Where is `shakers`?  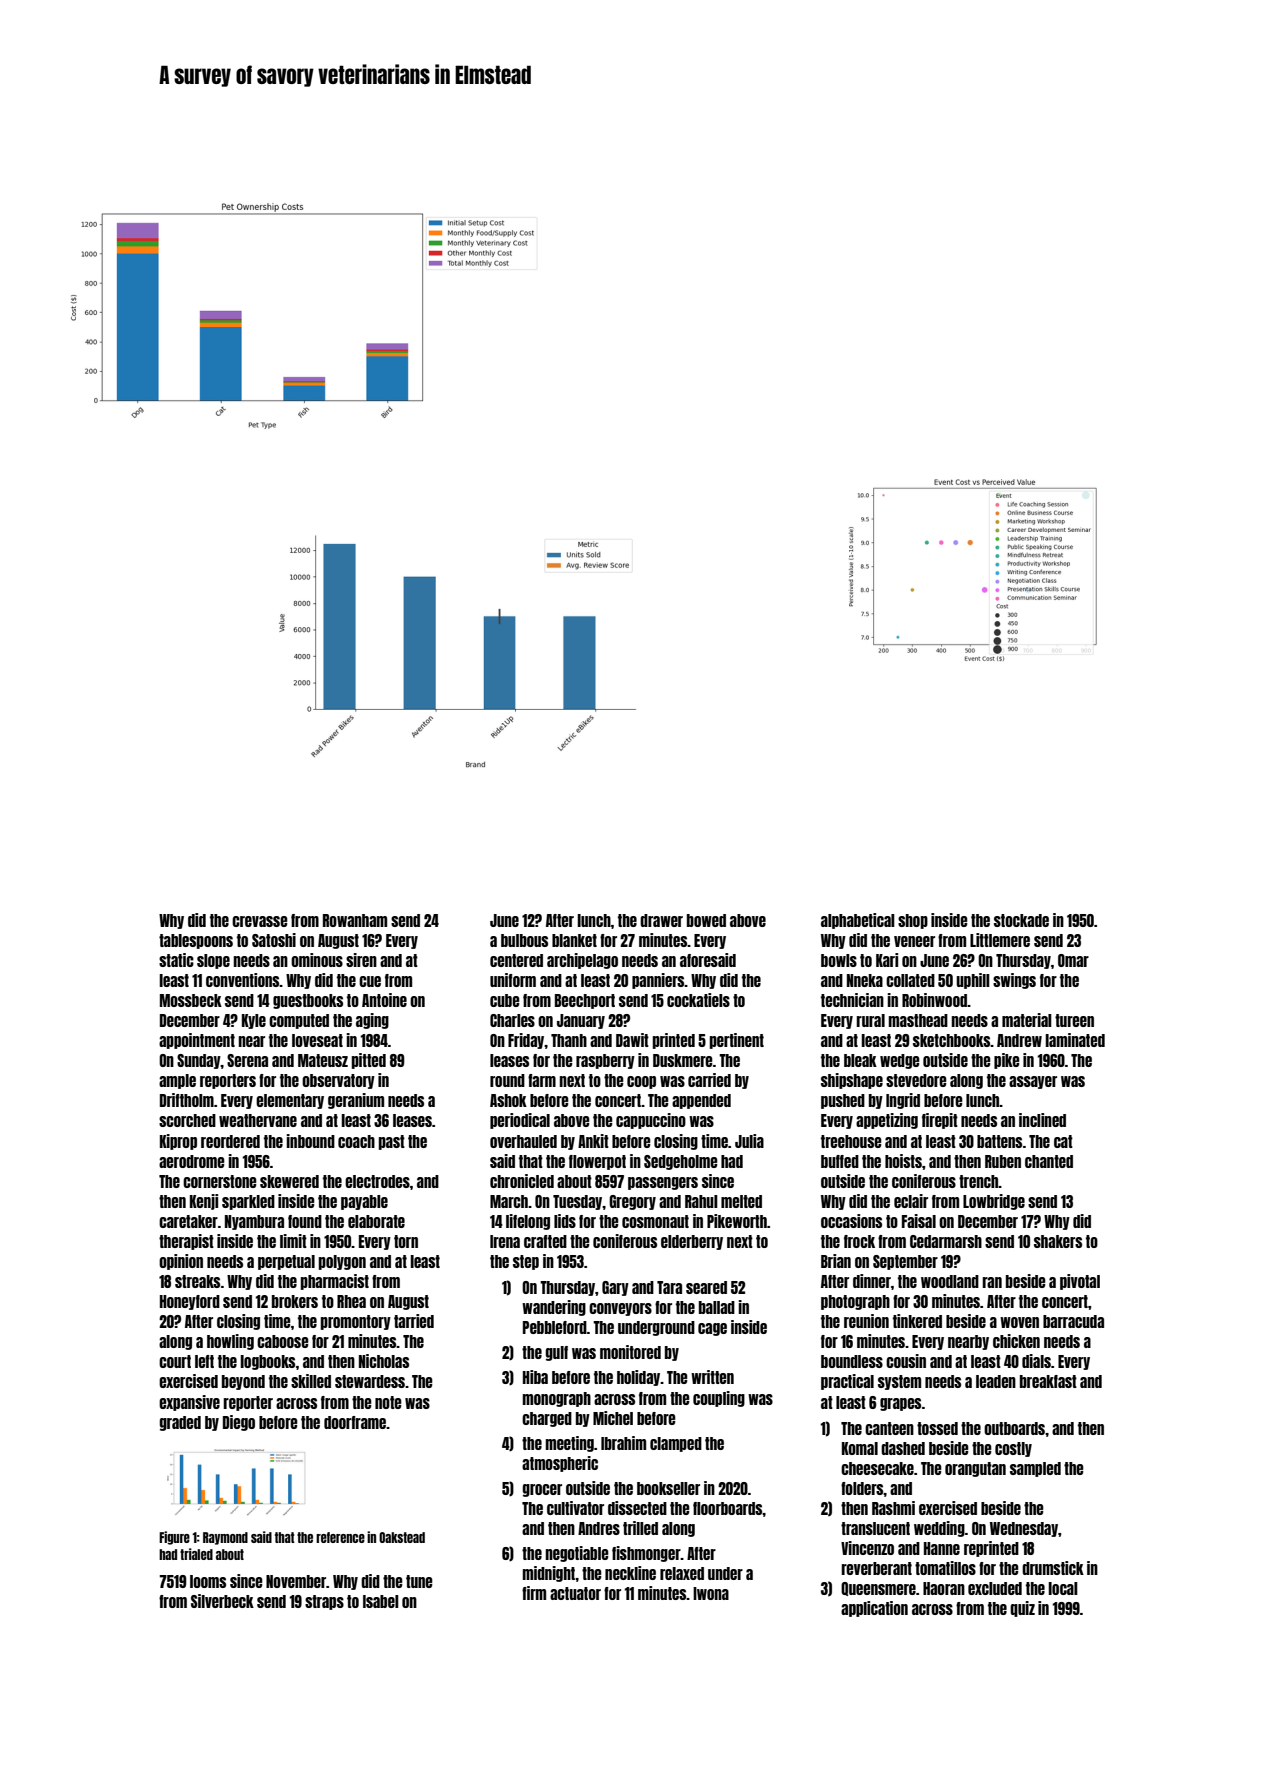 shakers is located at coordinates (1058, 1241).
